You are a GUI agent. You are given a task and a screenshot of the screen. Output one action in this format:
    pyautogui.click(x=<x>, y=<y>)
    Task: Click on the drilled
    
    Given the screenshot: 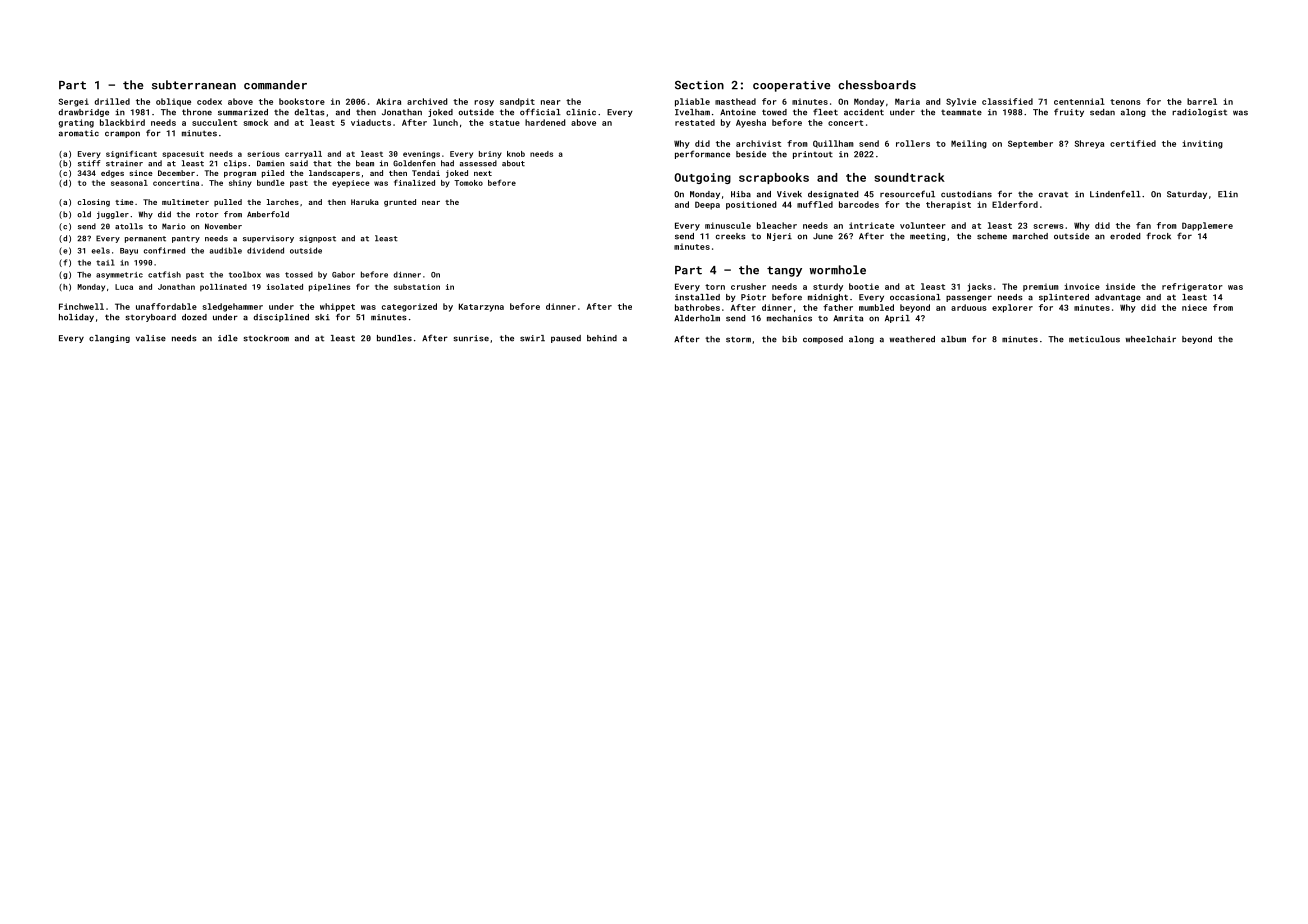 What is the action you would take?
    pyautogui.click(x=112, y=101)
